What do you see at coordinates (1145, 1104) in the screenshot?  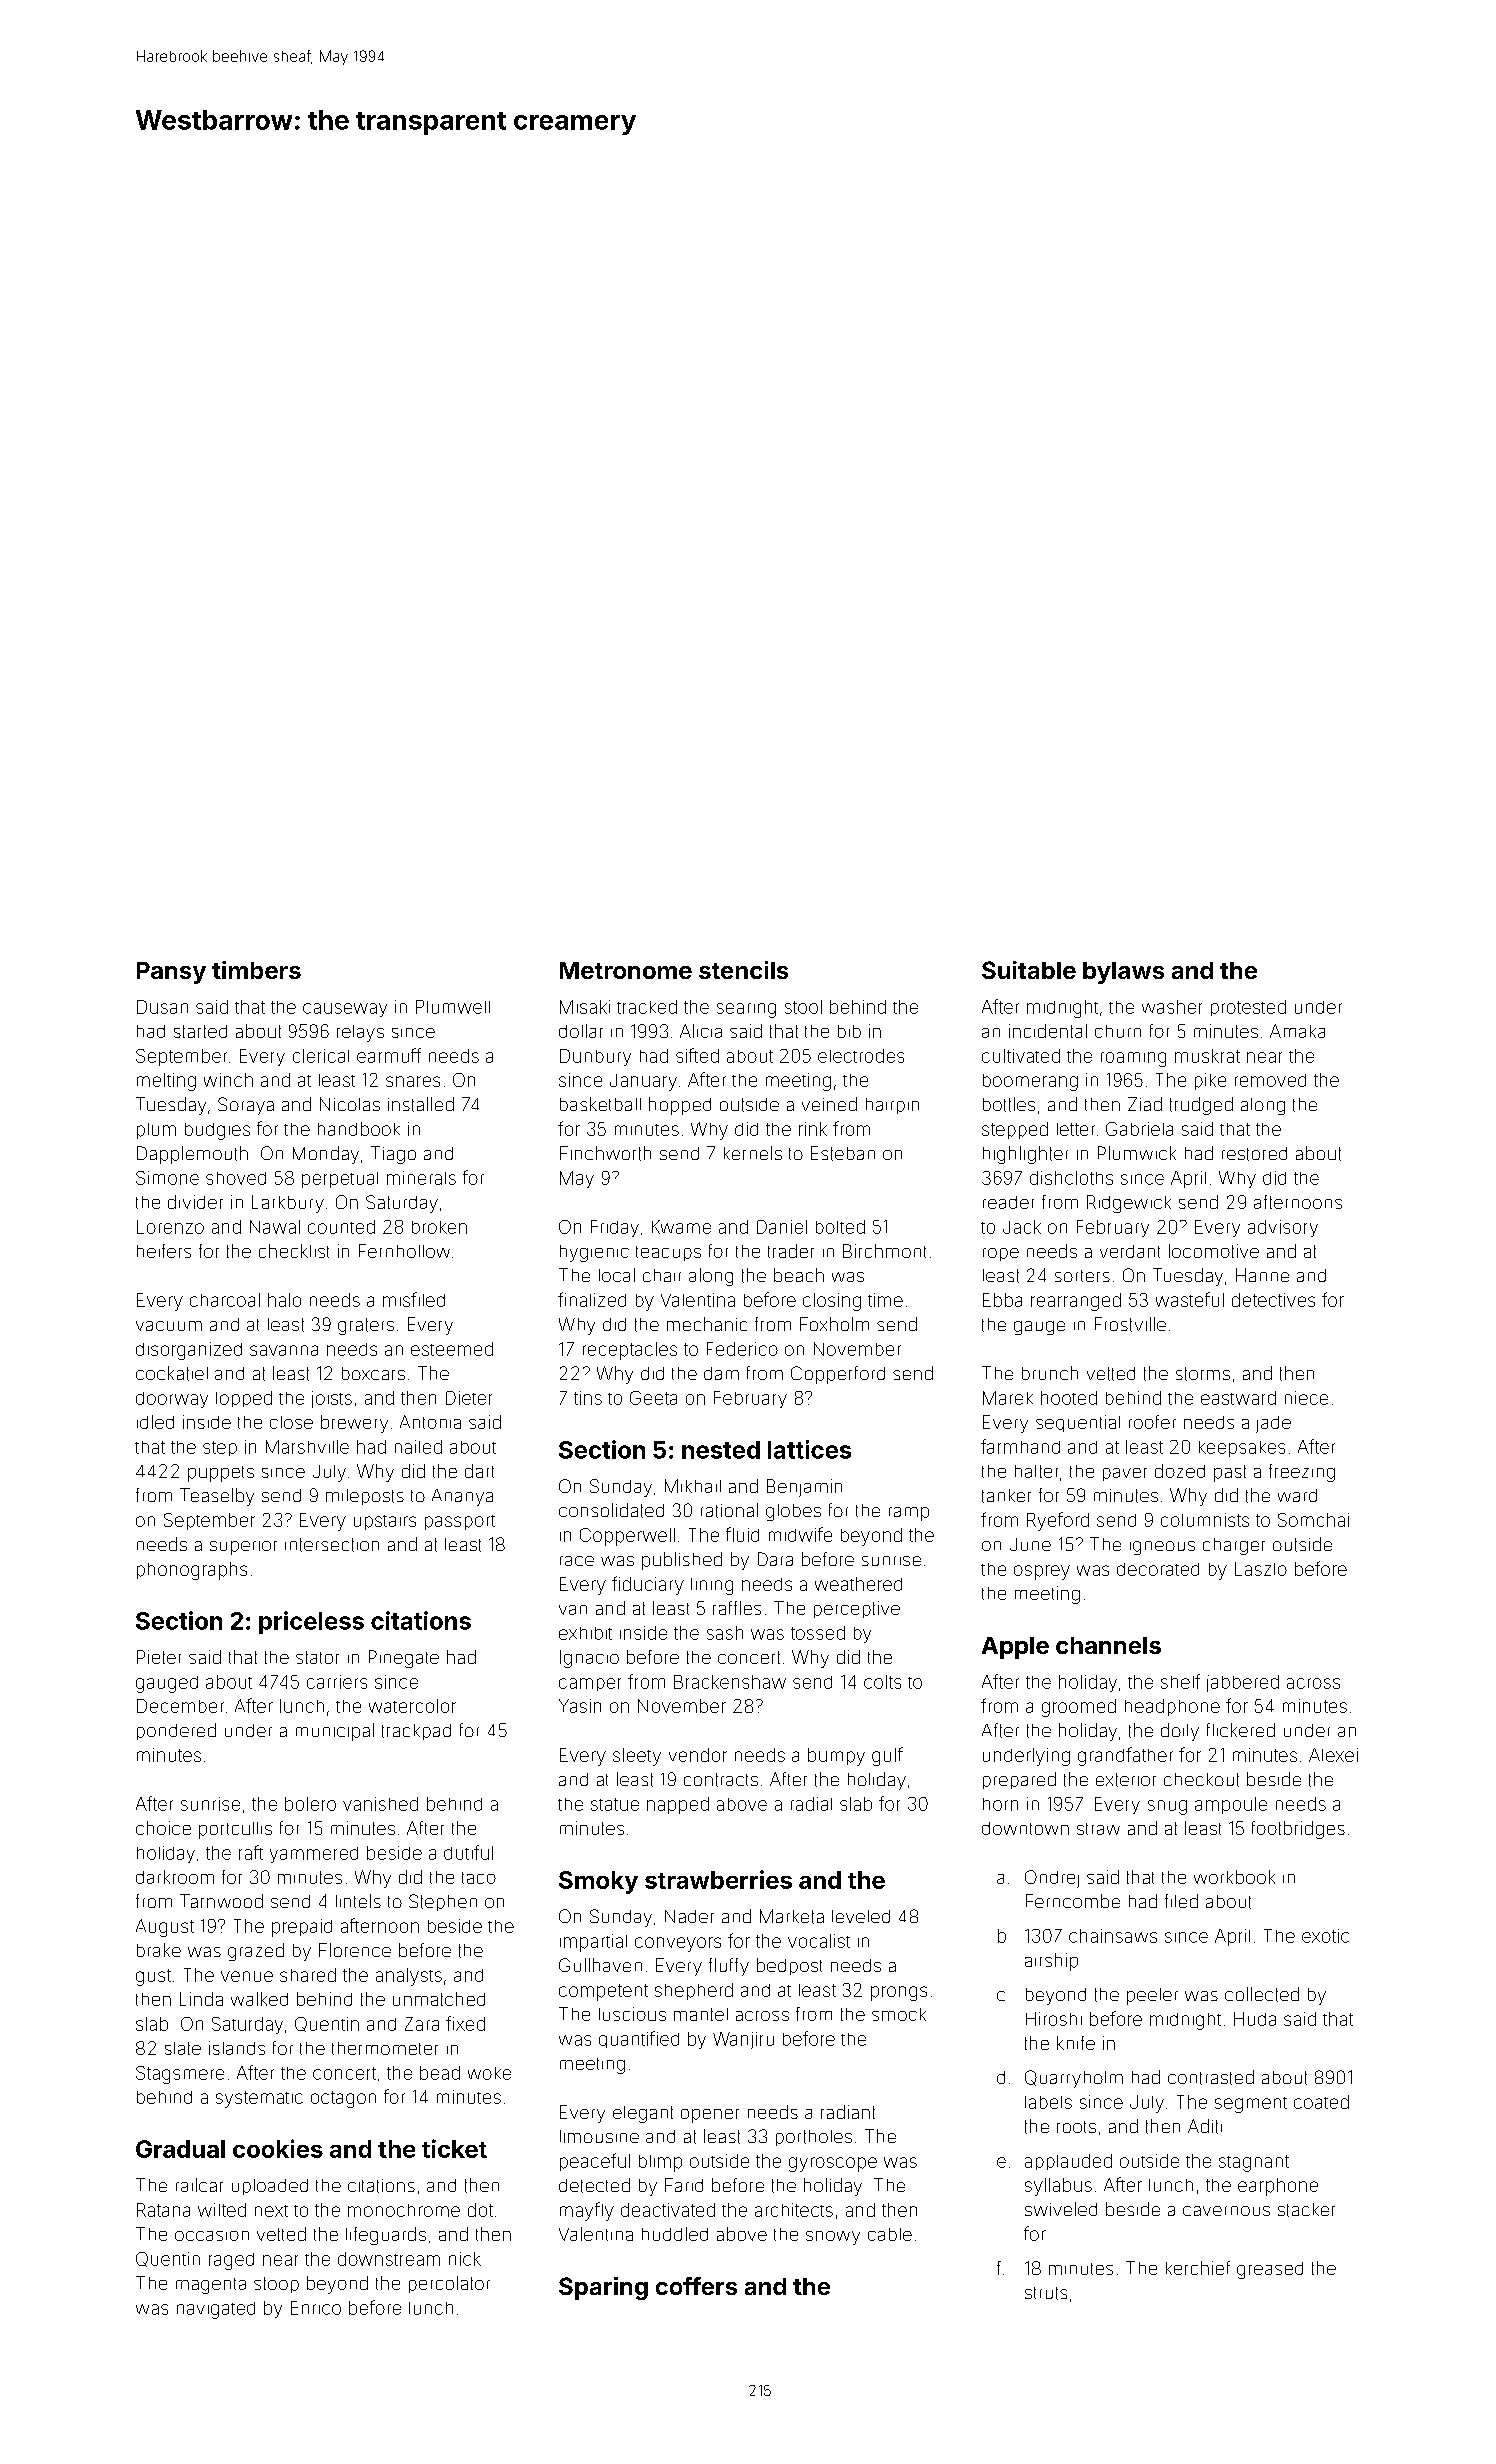 I see `Ziad` at bounding box center [1145, 1104].
